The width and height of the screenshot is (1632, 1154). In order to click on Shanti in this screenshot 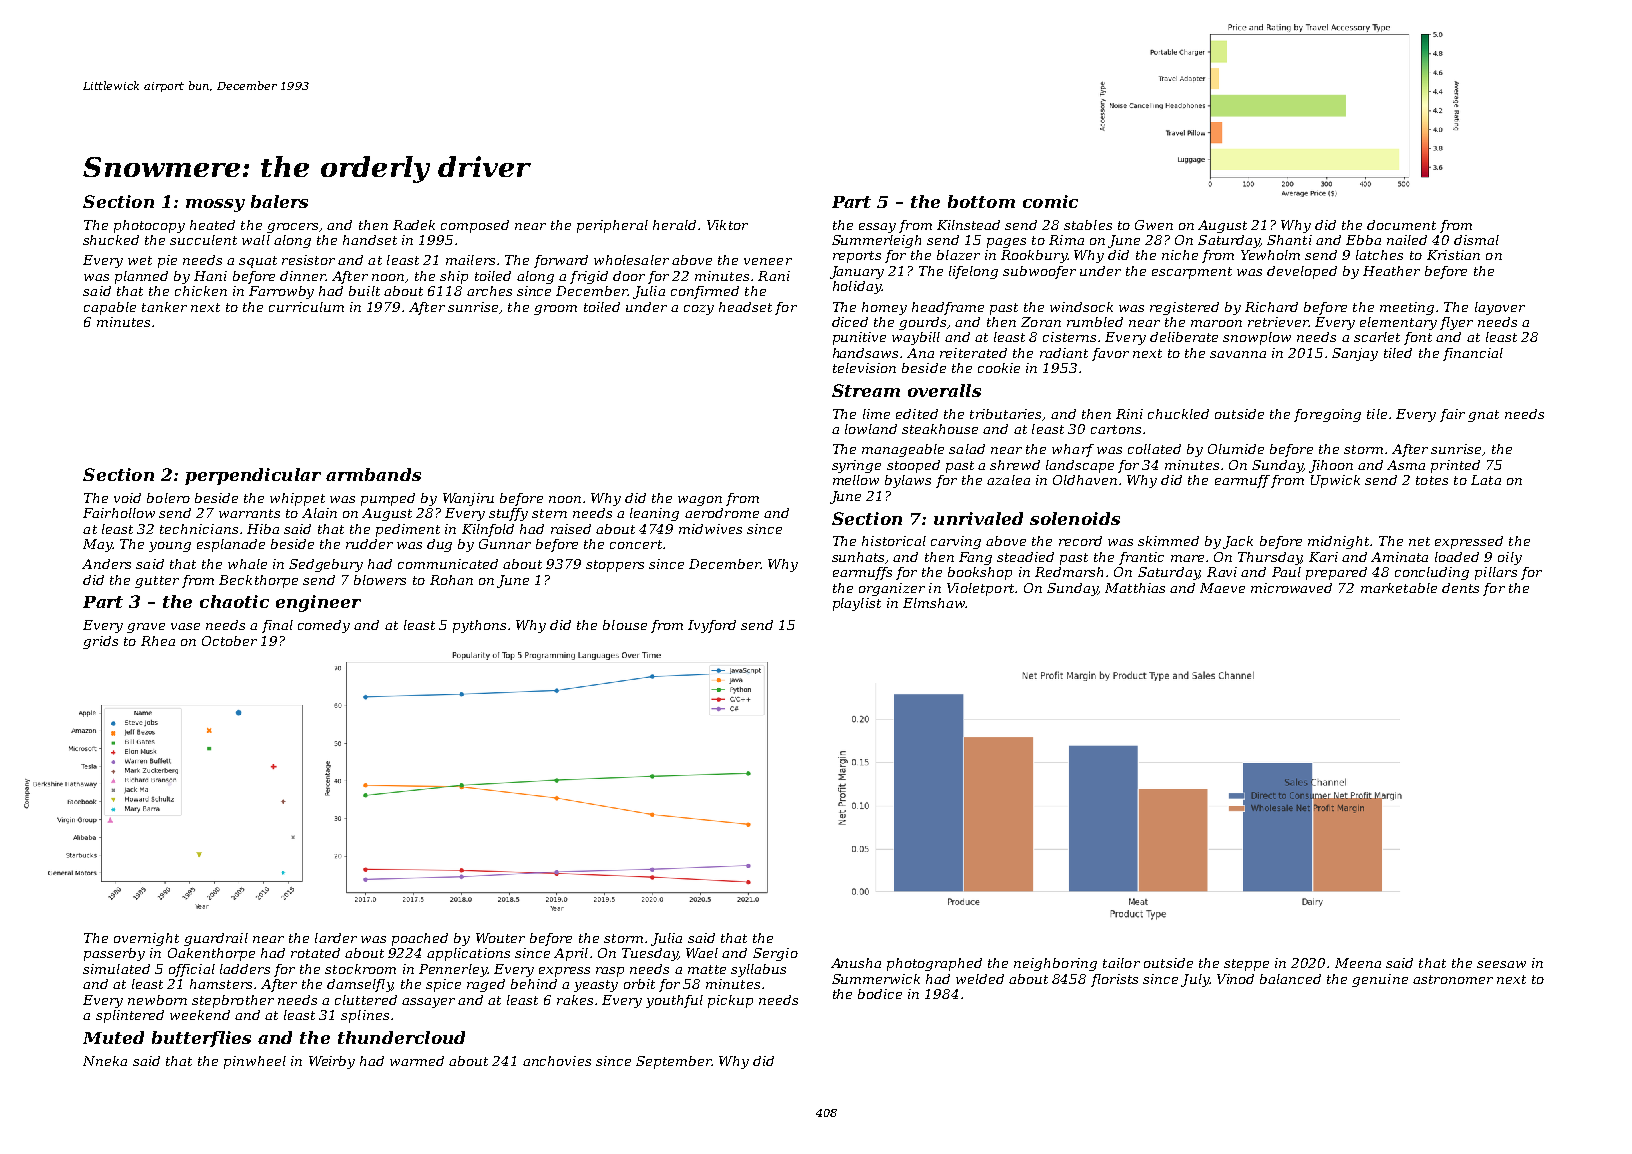, I will do `click(1289, 240)`.
